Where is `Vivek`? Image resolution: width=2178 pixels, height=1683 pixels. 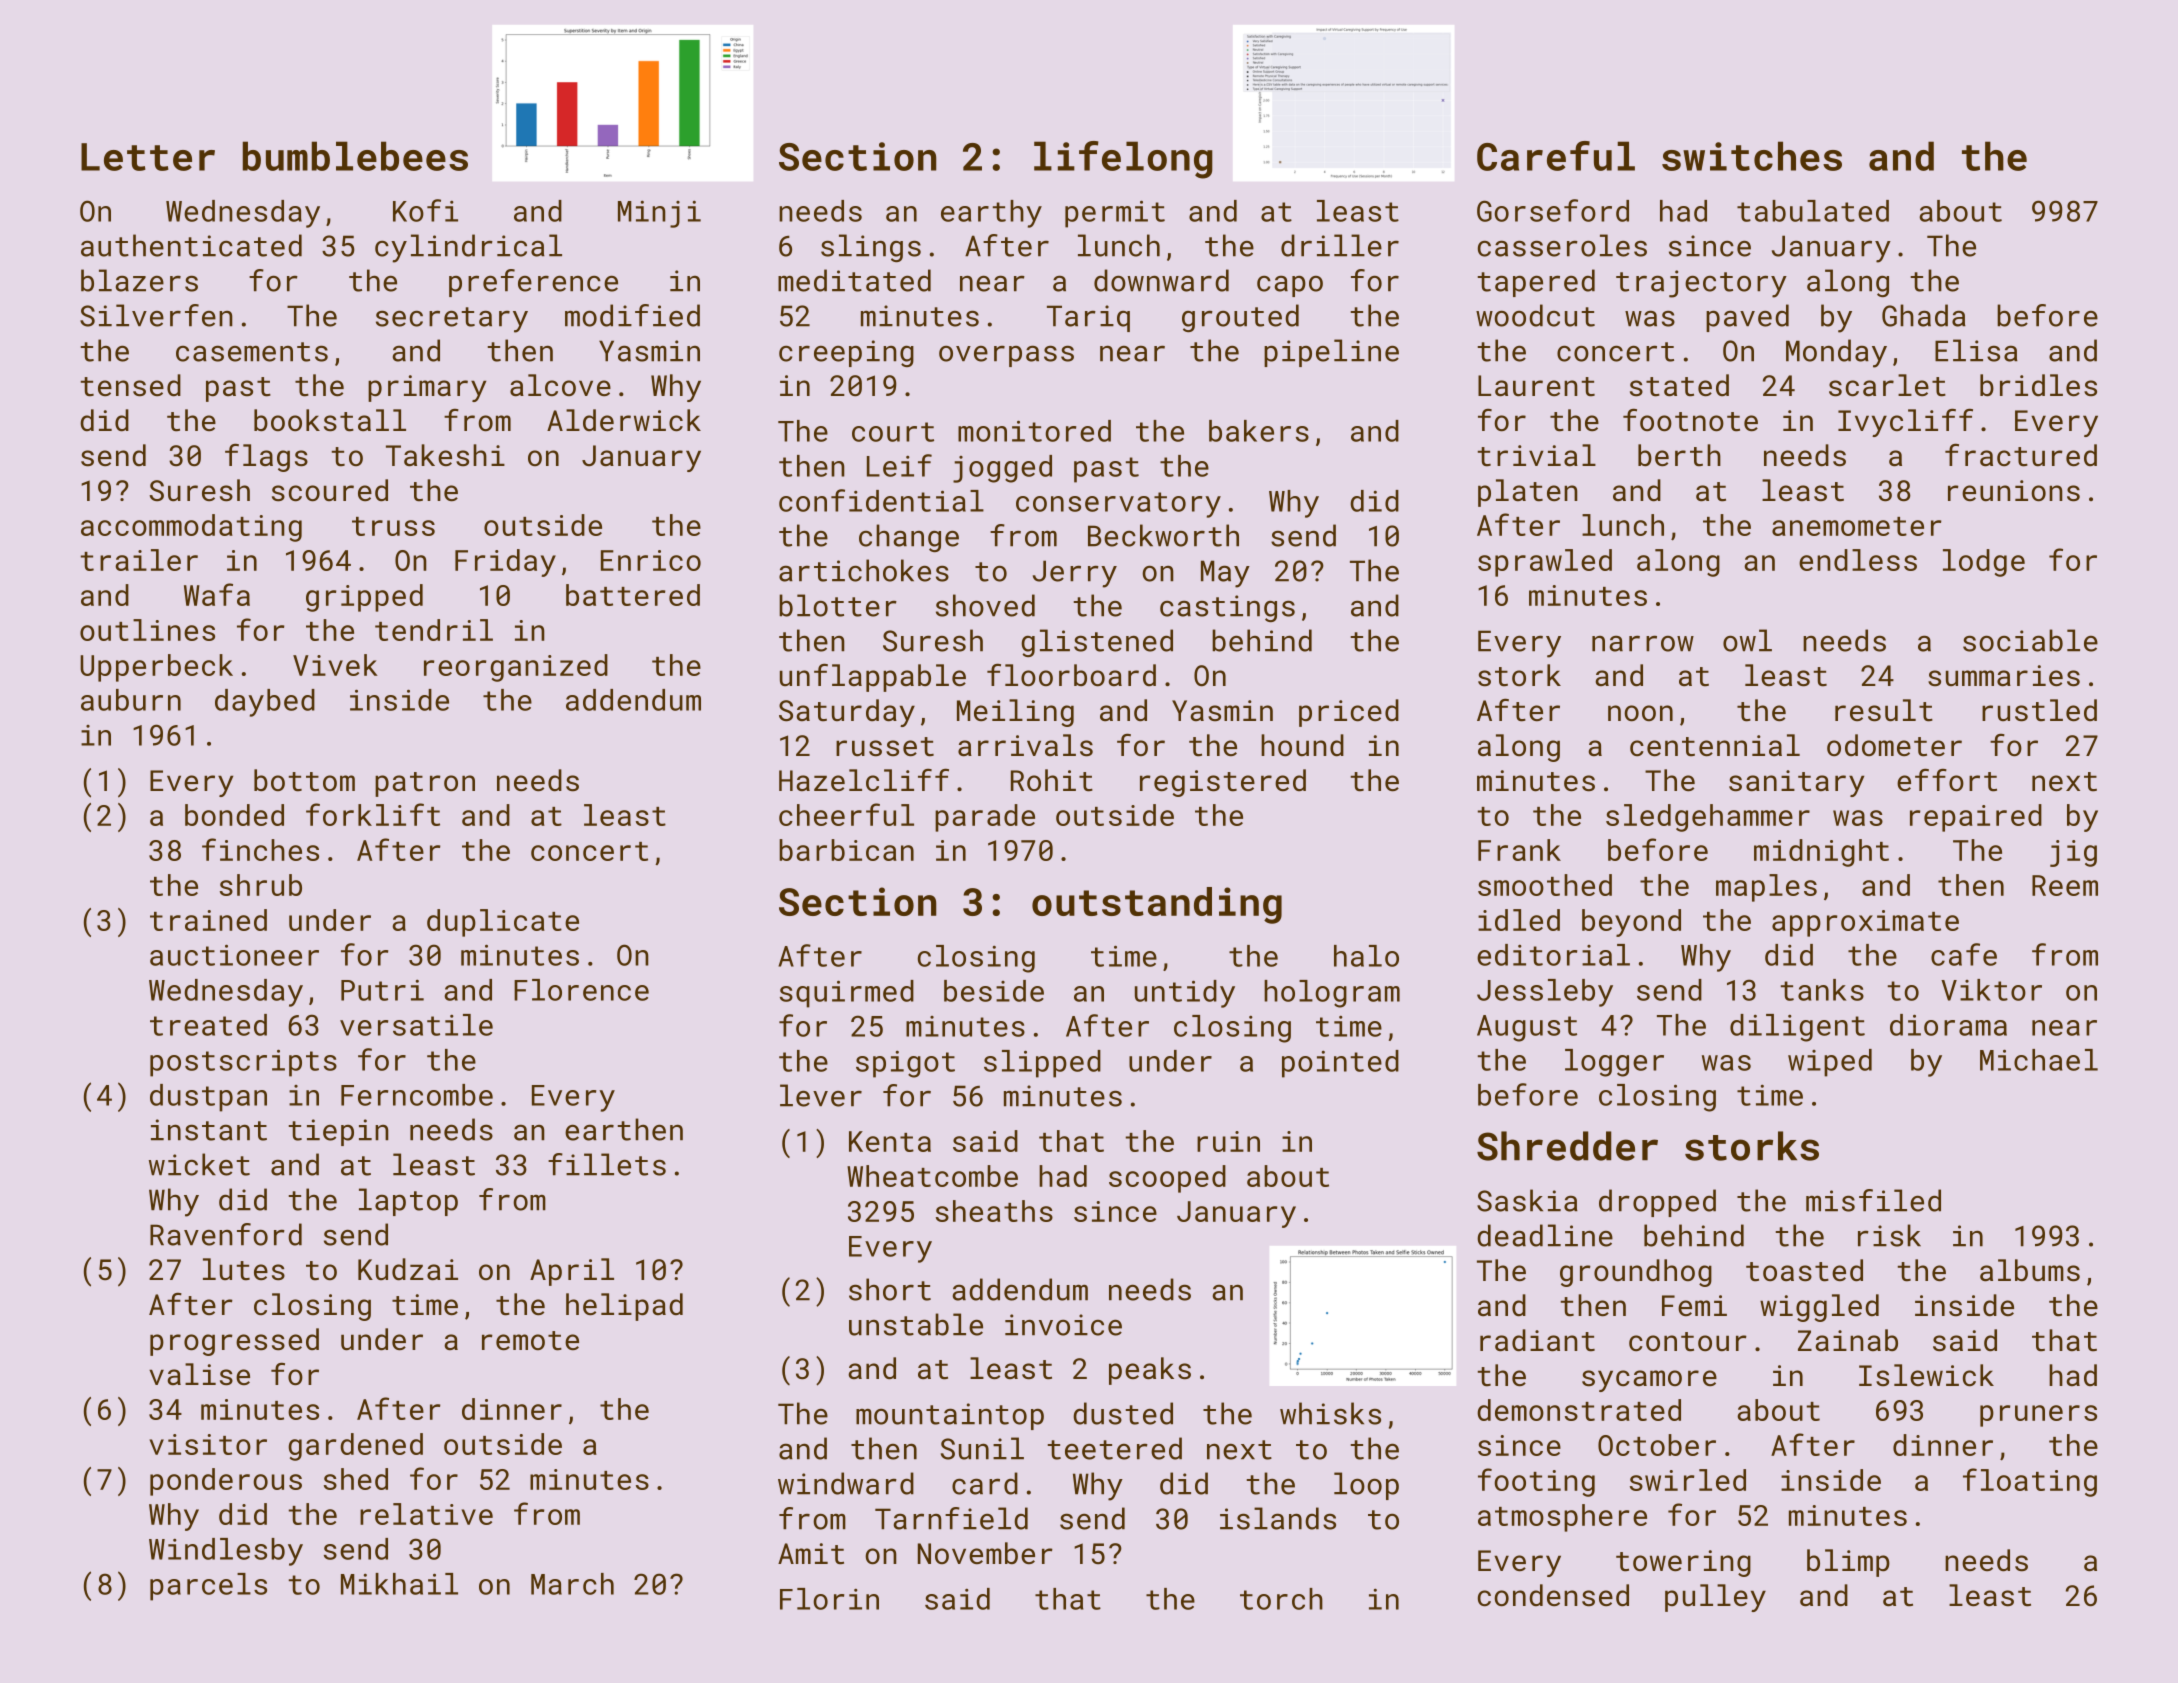 Vivek is located at coordinates (335, 665).
